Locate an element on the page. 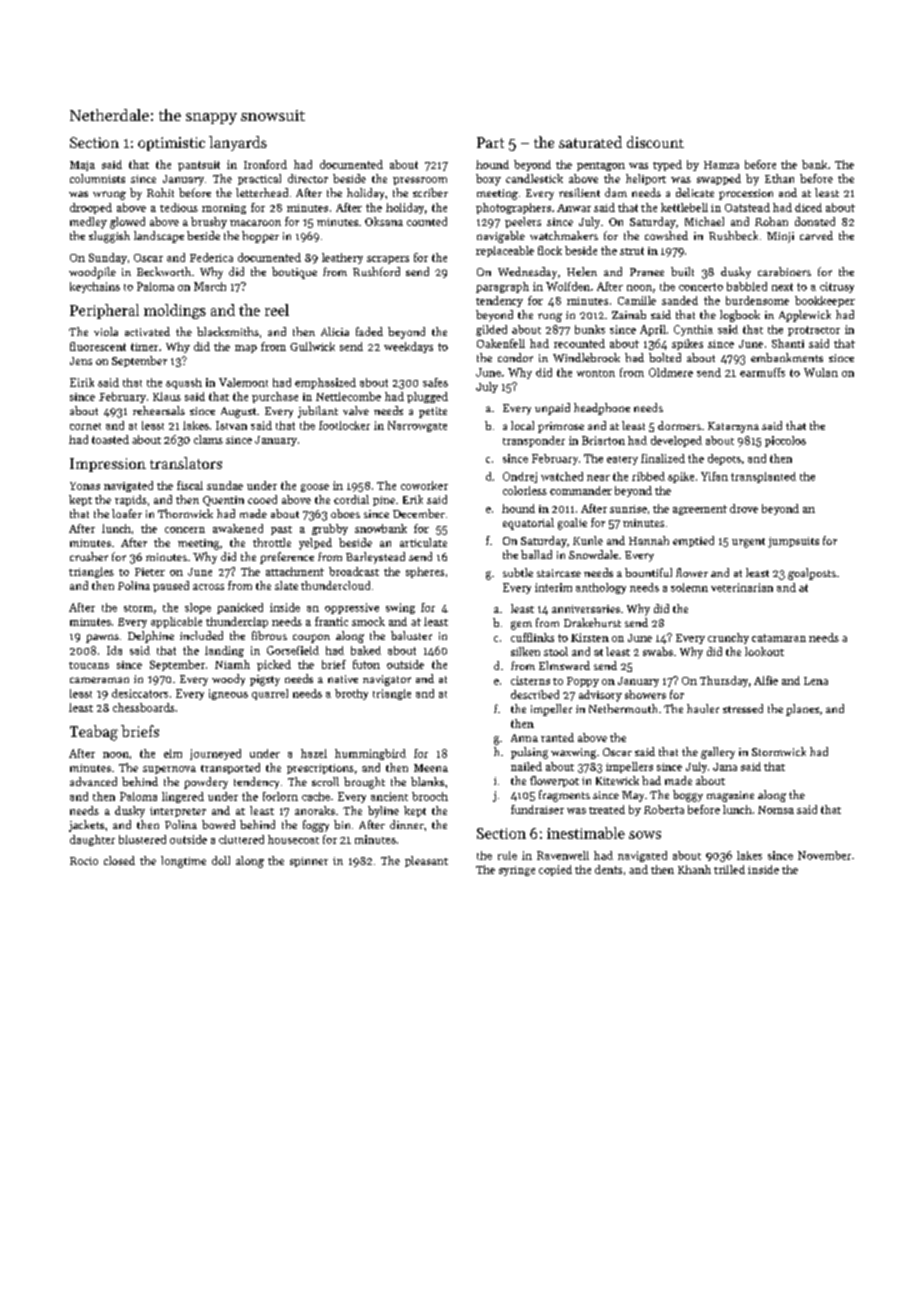  pleasant is located at coordinates (426, 861).
